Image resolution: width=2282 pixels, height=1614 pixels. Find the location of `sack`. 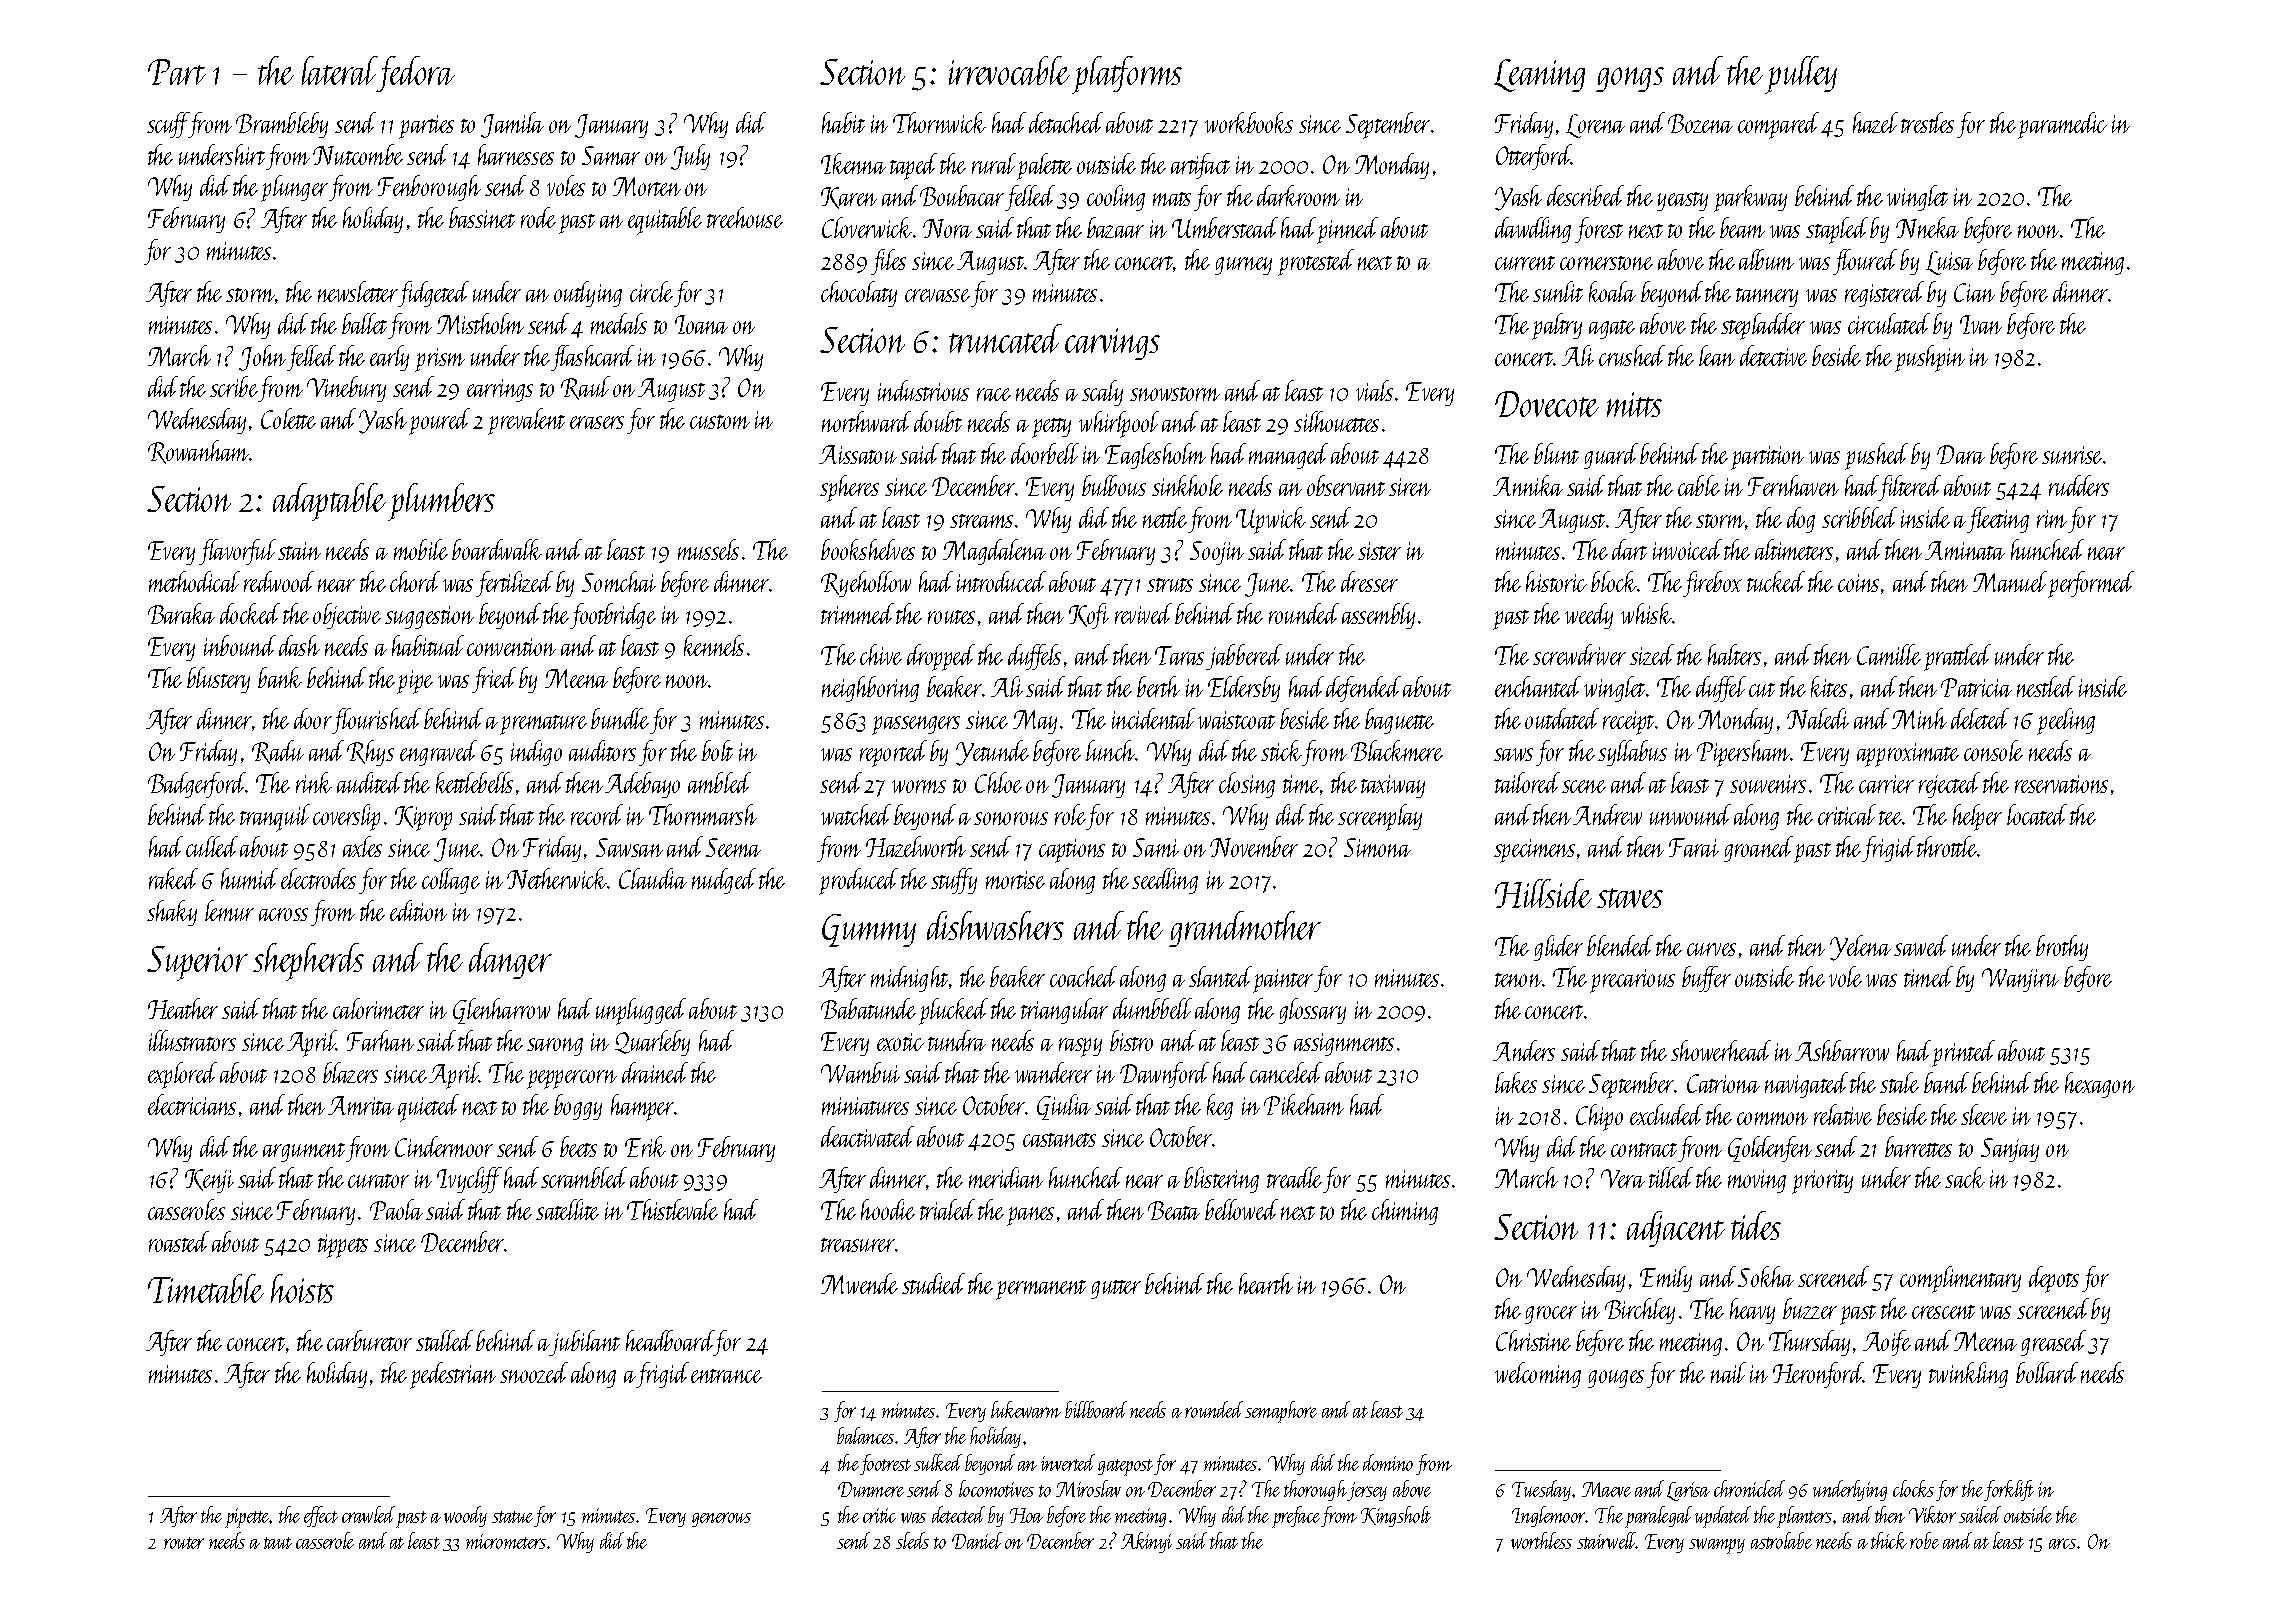

sack is located at coordinates (1965, 1177).
